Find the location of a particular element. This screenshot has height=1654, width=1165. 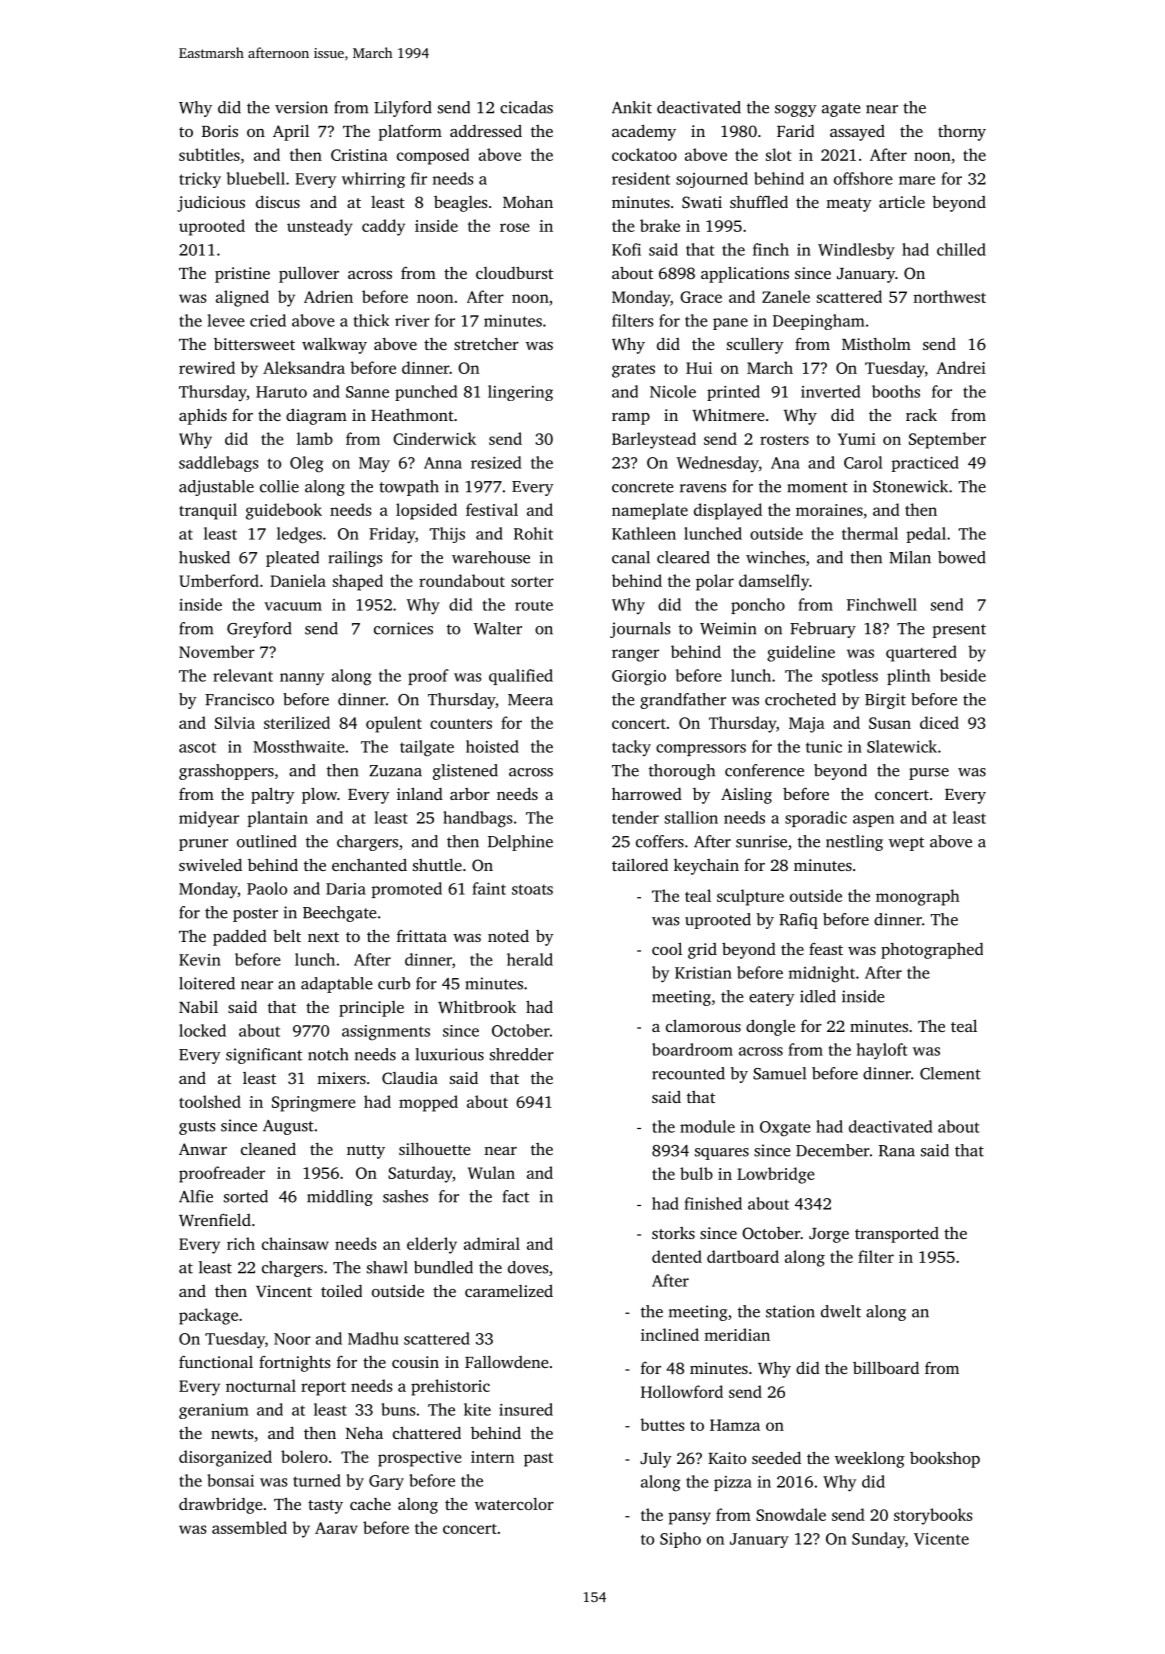

Daria is located at coordinates (346, 889).
